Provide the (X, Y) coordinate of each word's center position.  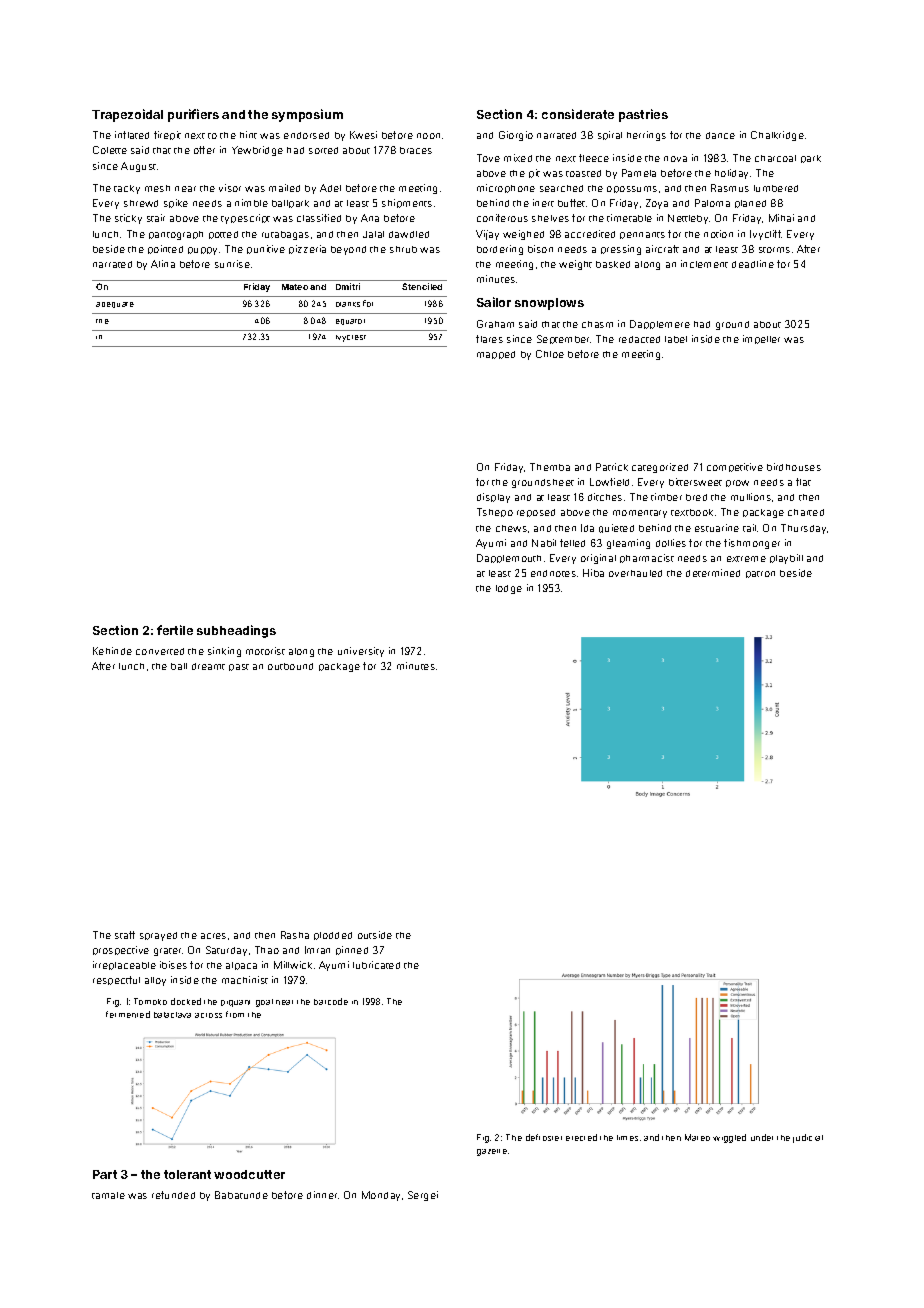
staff (125, 935)
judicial (808, 1138)
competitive (735, 467)
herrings (646, 136)
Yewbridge (257, 151)
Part (105, 1174)
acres (213, 936)
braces (416, 150)
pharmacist (647, 558)
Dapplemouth (509, 558)
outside (375, 935)
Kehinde (112, 651)
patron (760, 574)
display (493, 498)
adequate (115, 305)
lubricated (376, 965)
